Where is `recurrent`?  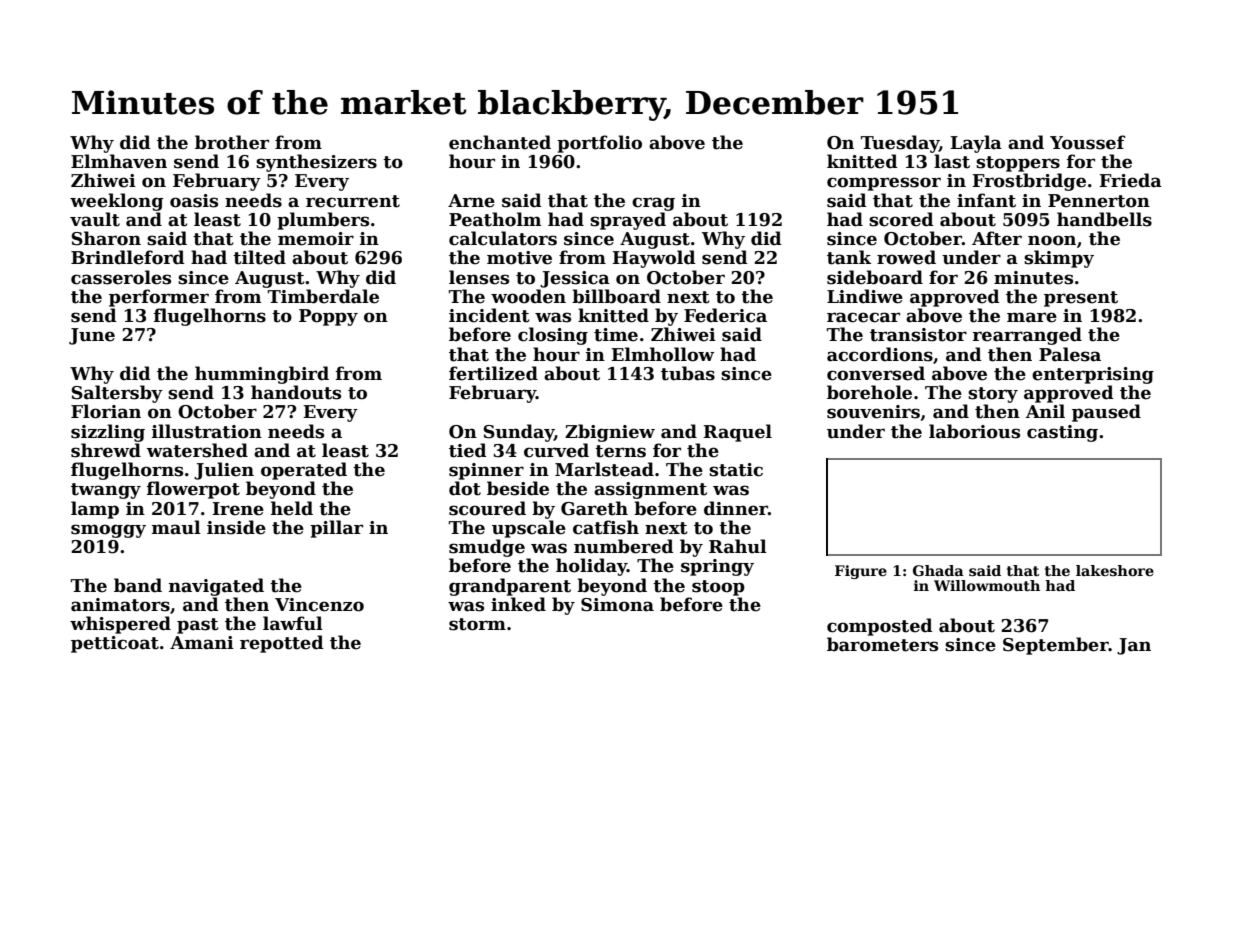
recurrent is located at coordinates (353, 201).
